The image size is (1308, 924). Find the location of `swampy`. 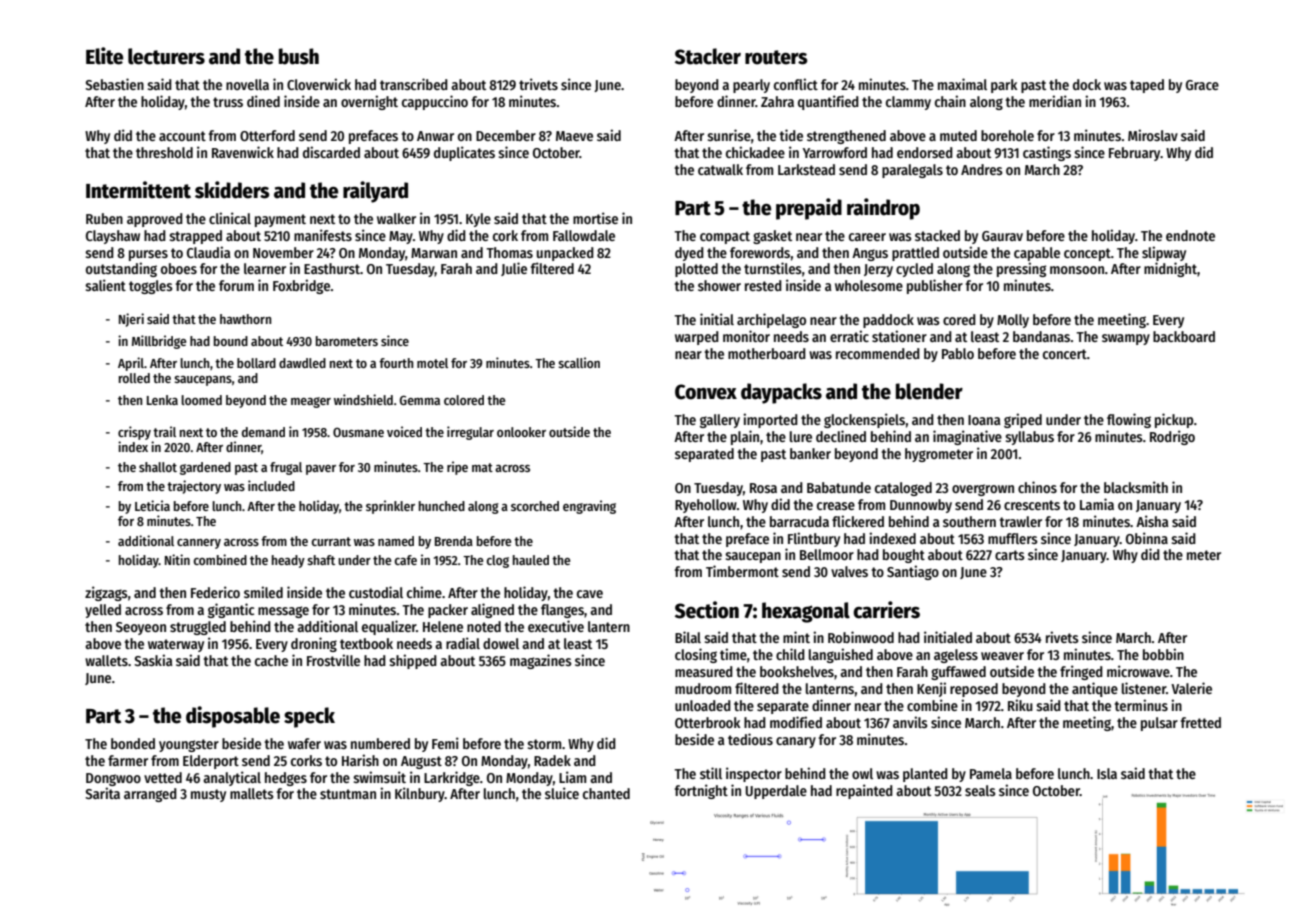

swampy is located at coordinates (1126, 339).
